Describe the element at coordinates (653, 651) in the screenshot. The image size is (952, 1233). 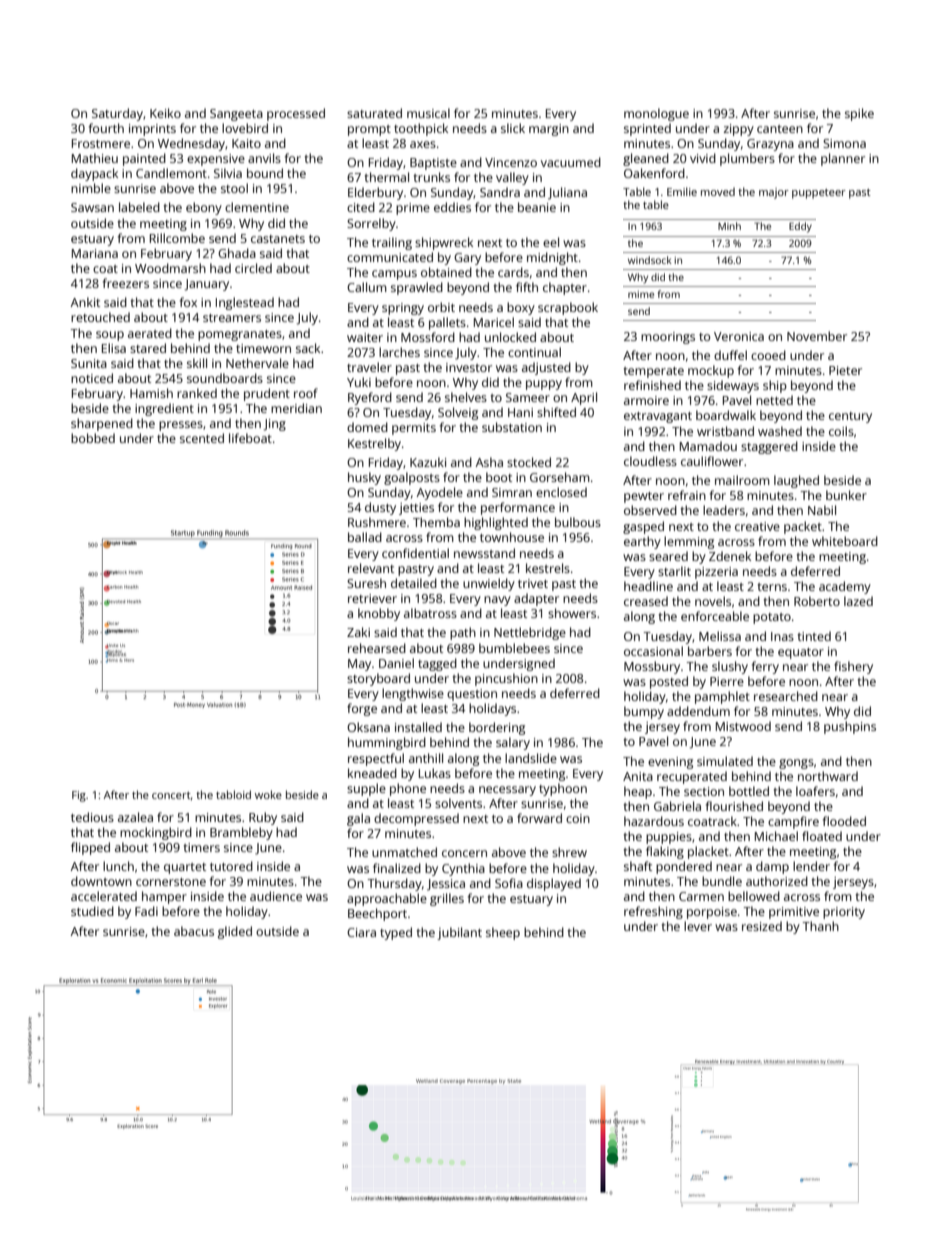
I see `occasional` at that location.
